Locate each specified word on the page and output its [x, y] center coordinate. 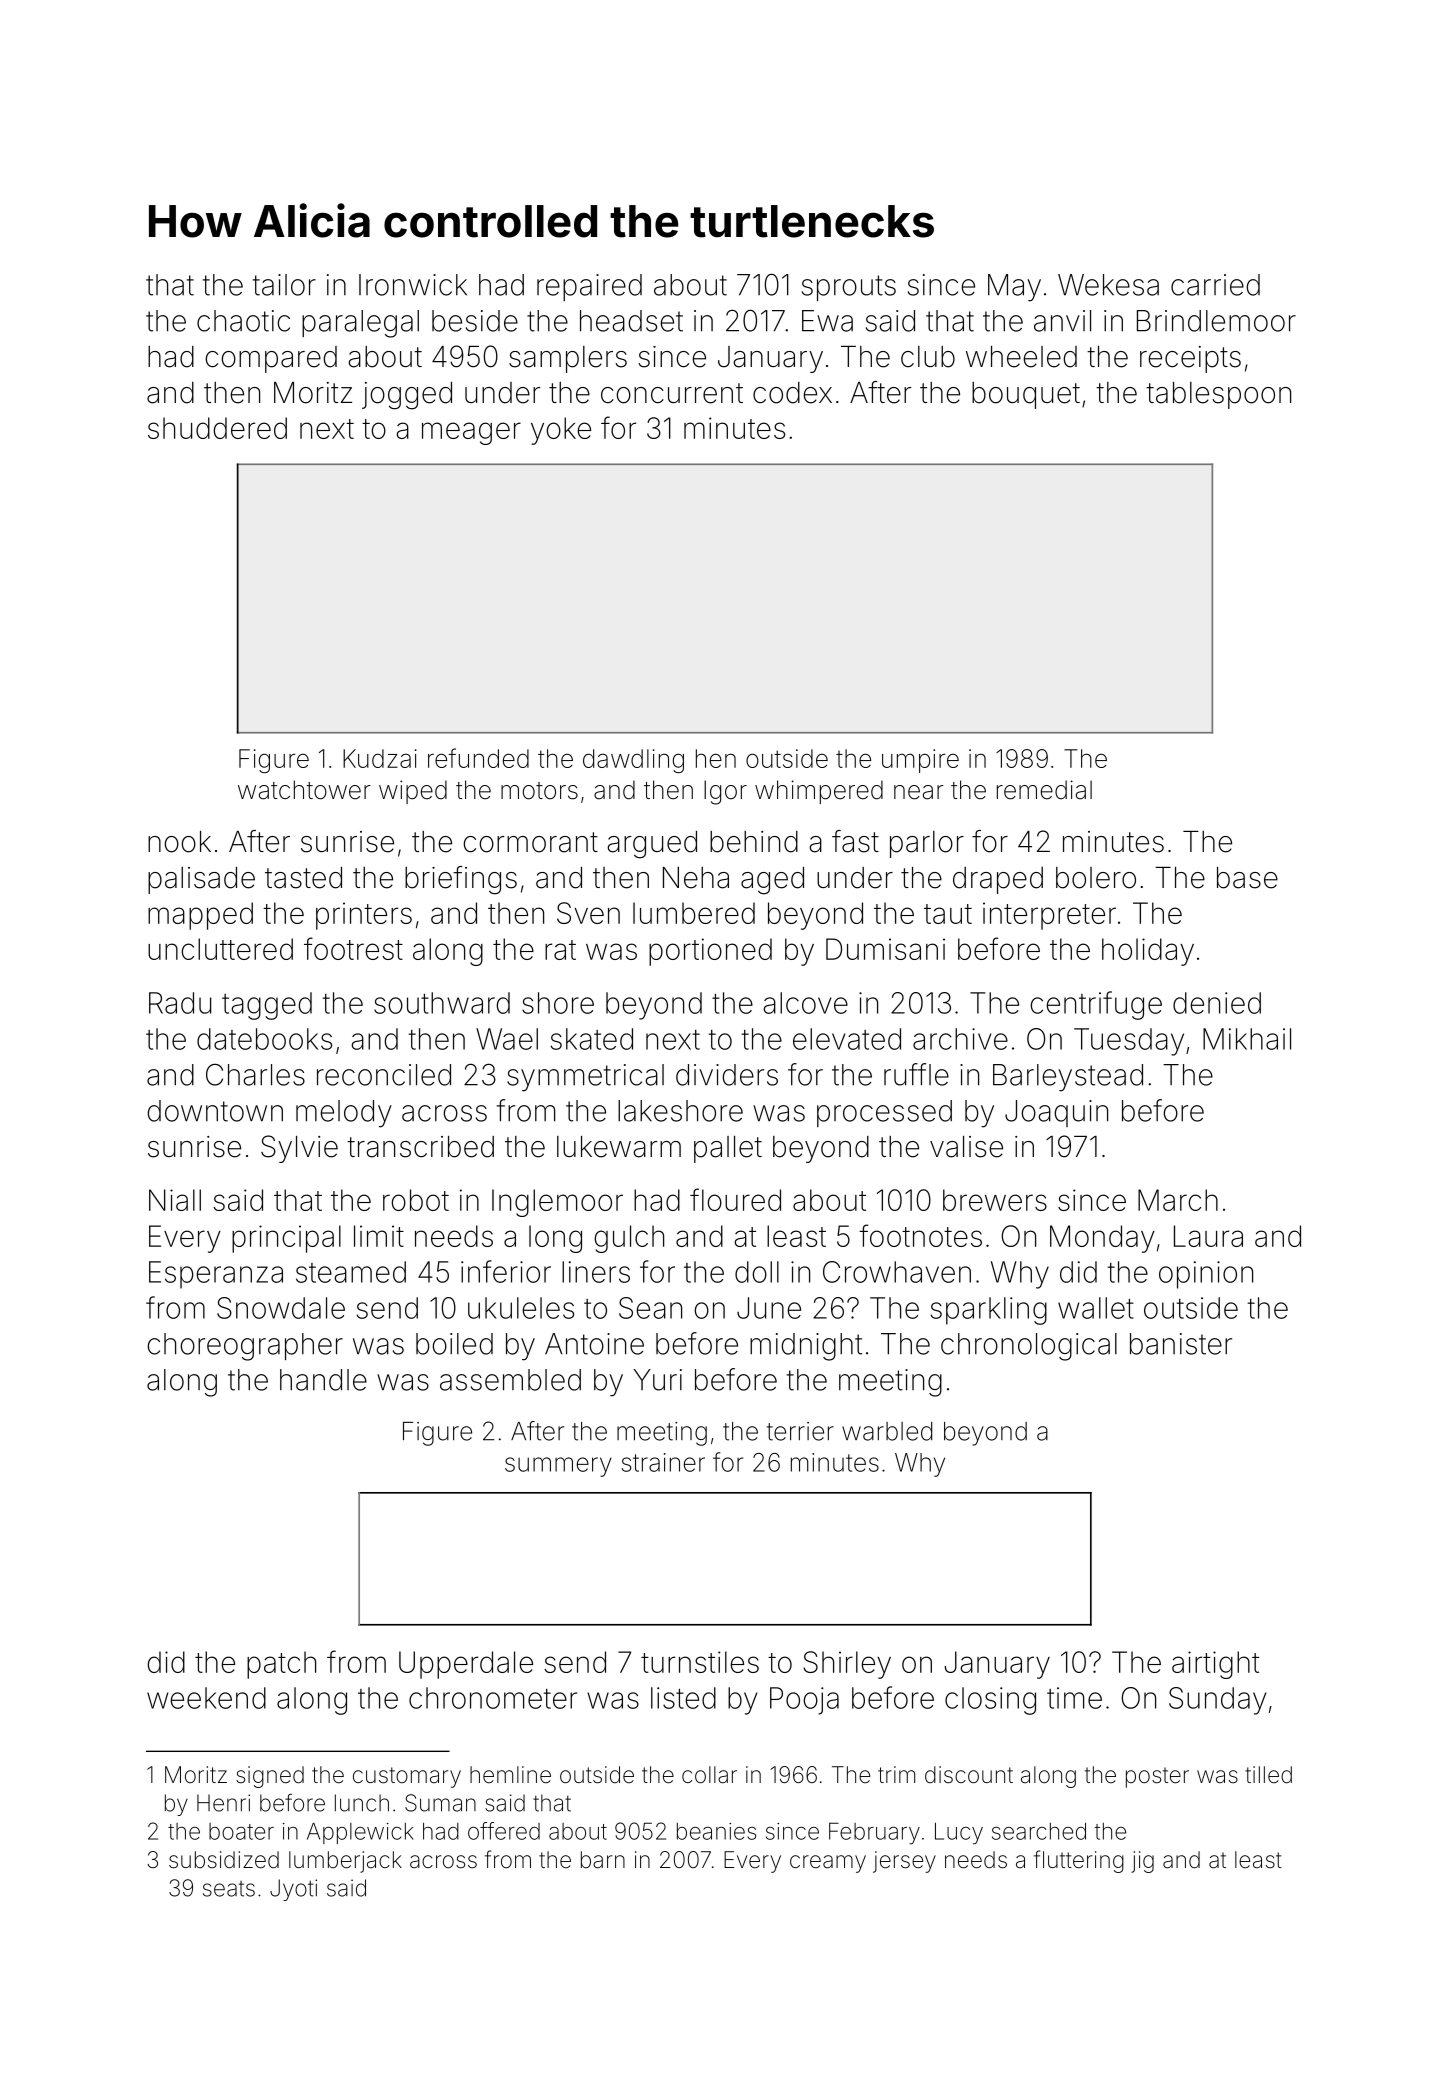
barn [603, 1860]
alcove [805, 1003]
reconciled [384, 1075]
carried [1215, 285]
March [1178, 1200]
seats [229, 1889]
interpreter [1049, 916]
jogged [407, 396]
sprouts [849, 288]
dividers [727, 1075]
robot [416, 1200]
